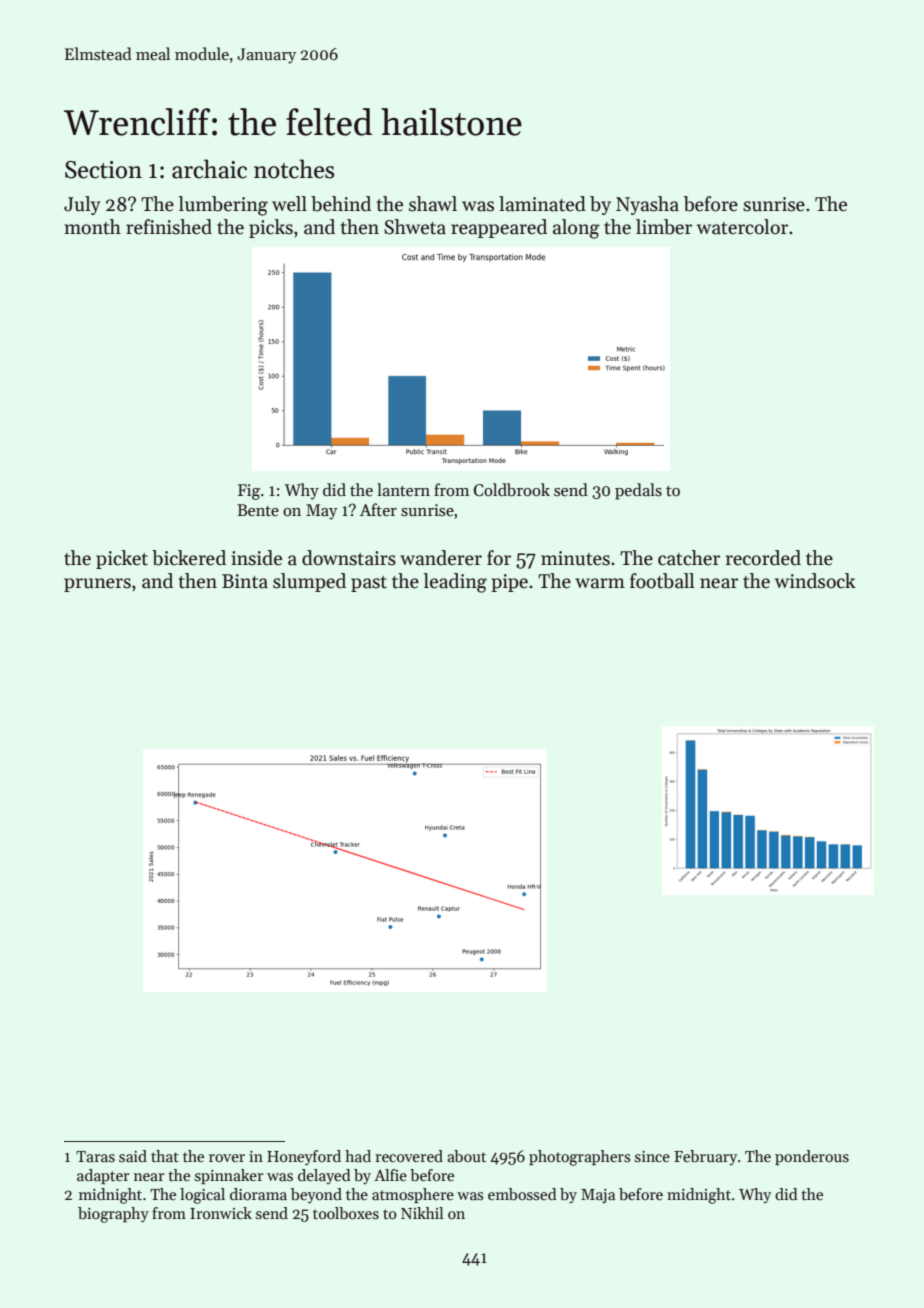  What do you see at coordinates (409, 1156) in the page?
I see `recovered` at bounding box center [409, 1156].
